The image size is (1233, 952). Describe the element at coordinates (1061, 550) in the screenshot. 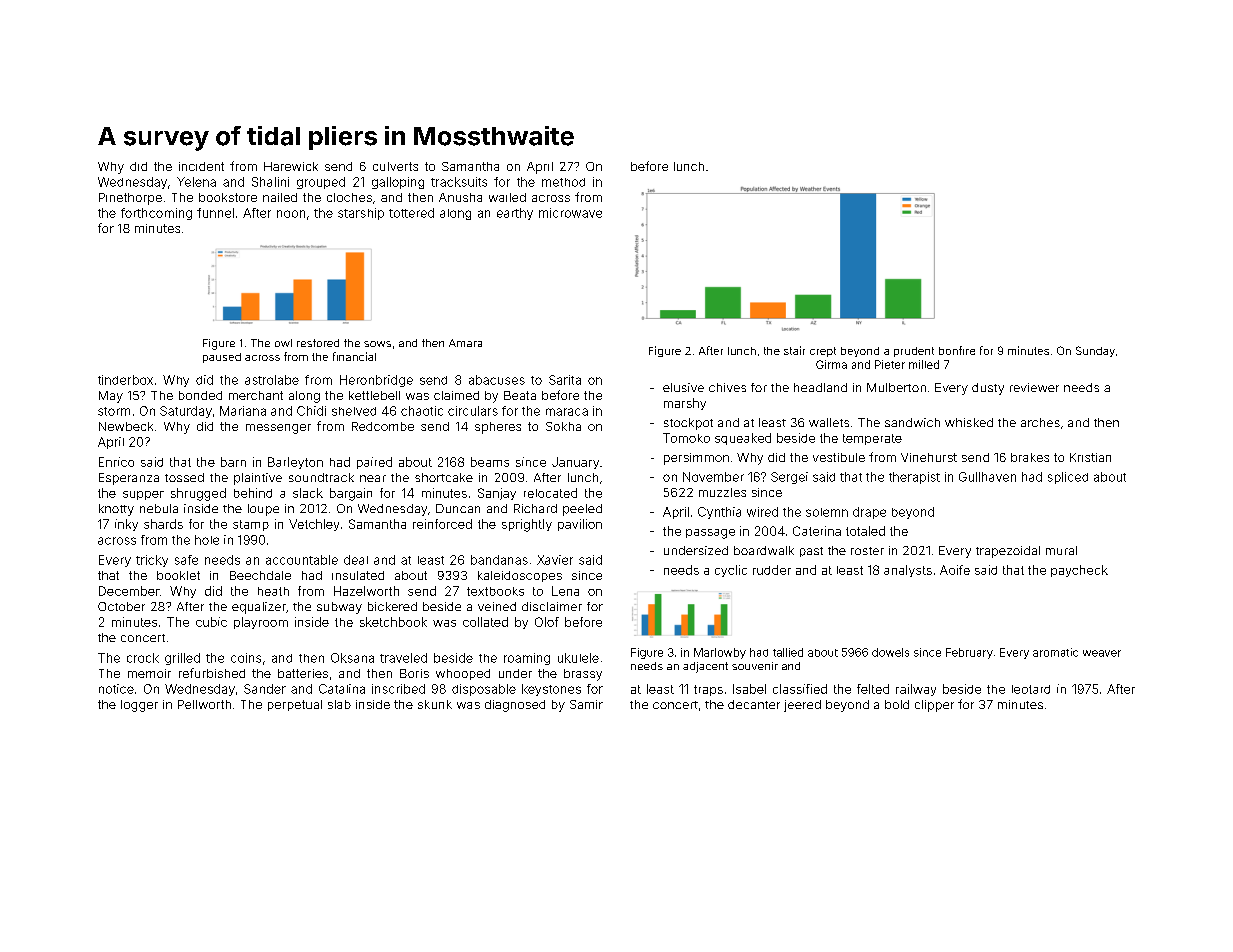

I see `mural` at that location.
